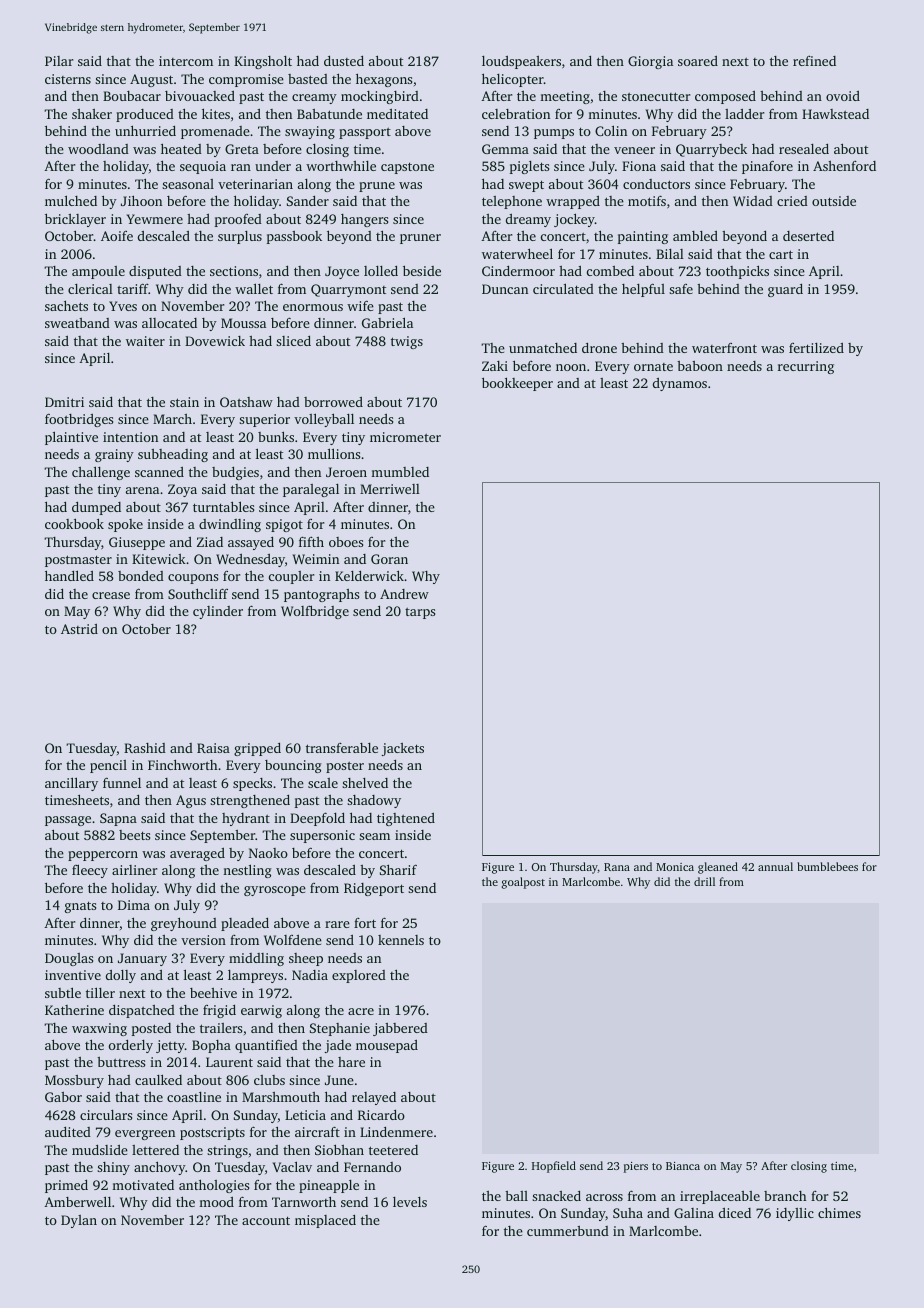 The width and height of the page is (924, 1308). Describe the element at coordinates (568, 1231) in the page. I see `cummerbund` at that location.
